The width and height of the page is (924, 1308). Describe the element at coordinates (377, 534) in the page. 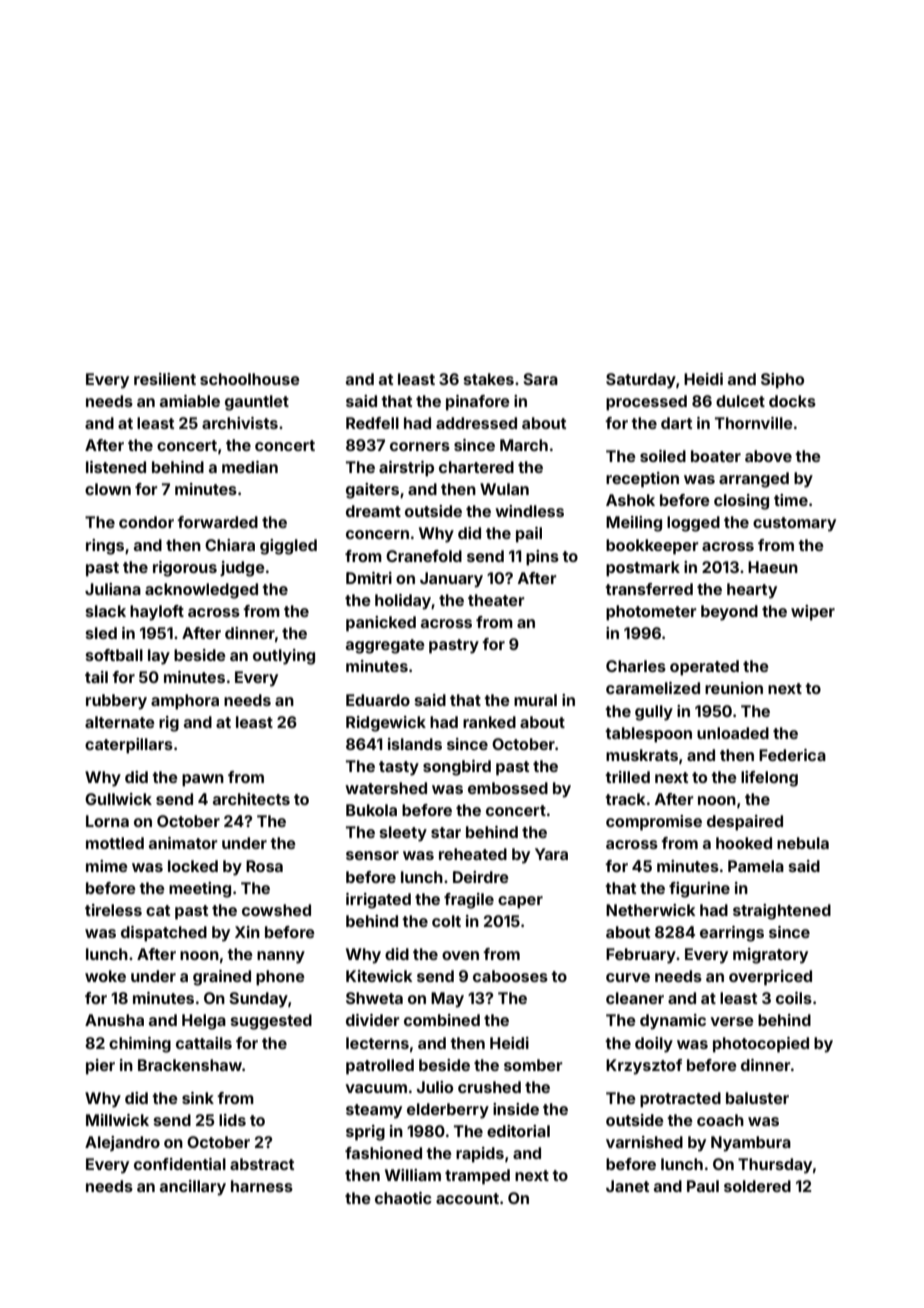

I see `concern` at that location.
